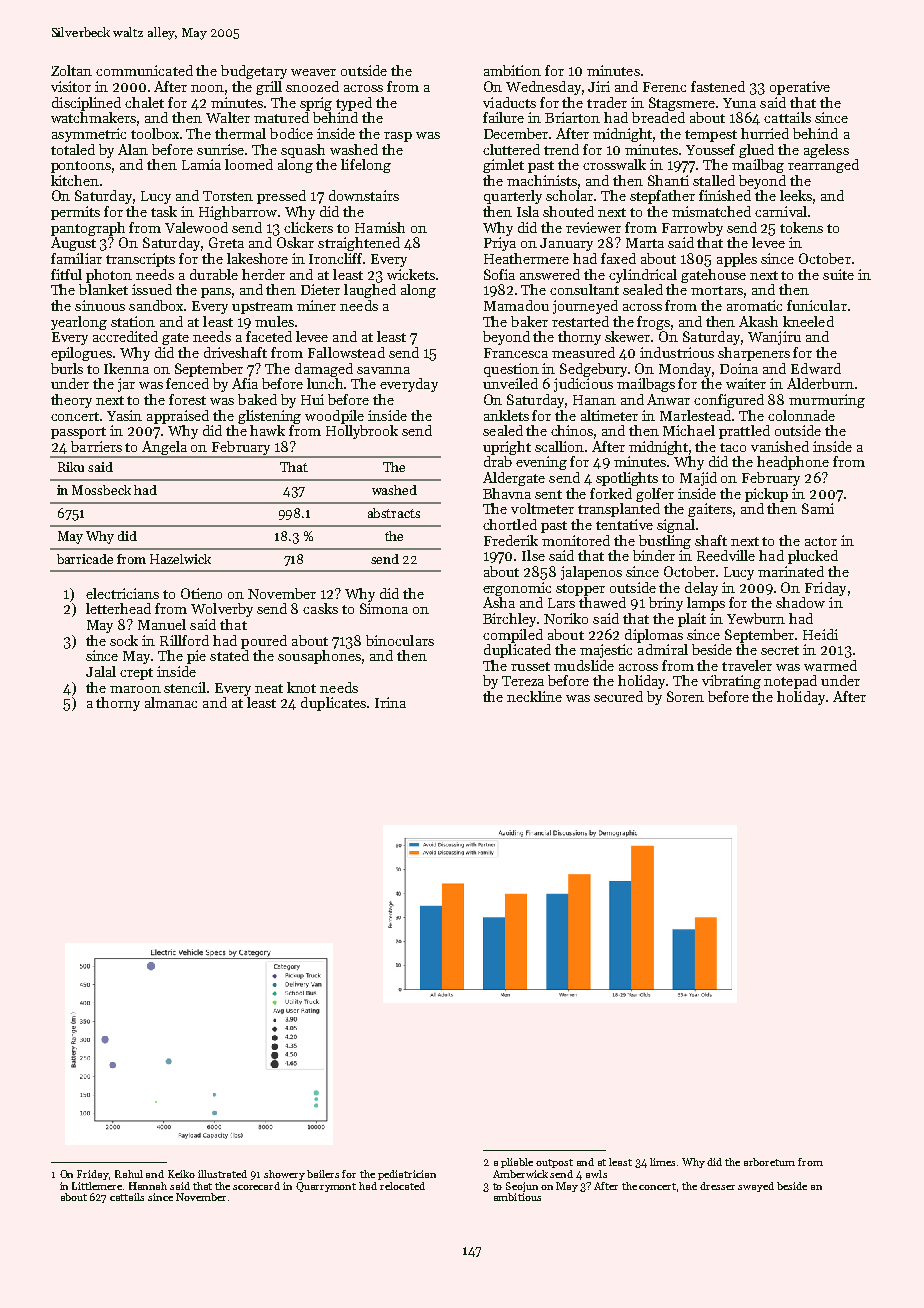 This screenshot has height=1308, width=924. What do you see at coordinates (664, 87) in the screenshot?
I see `Ferenc` at bounding box center [664, 87].
